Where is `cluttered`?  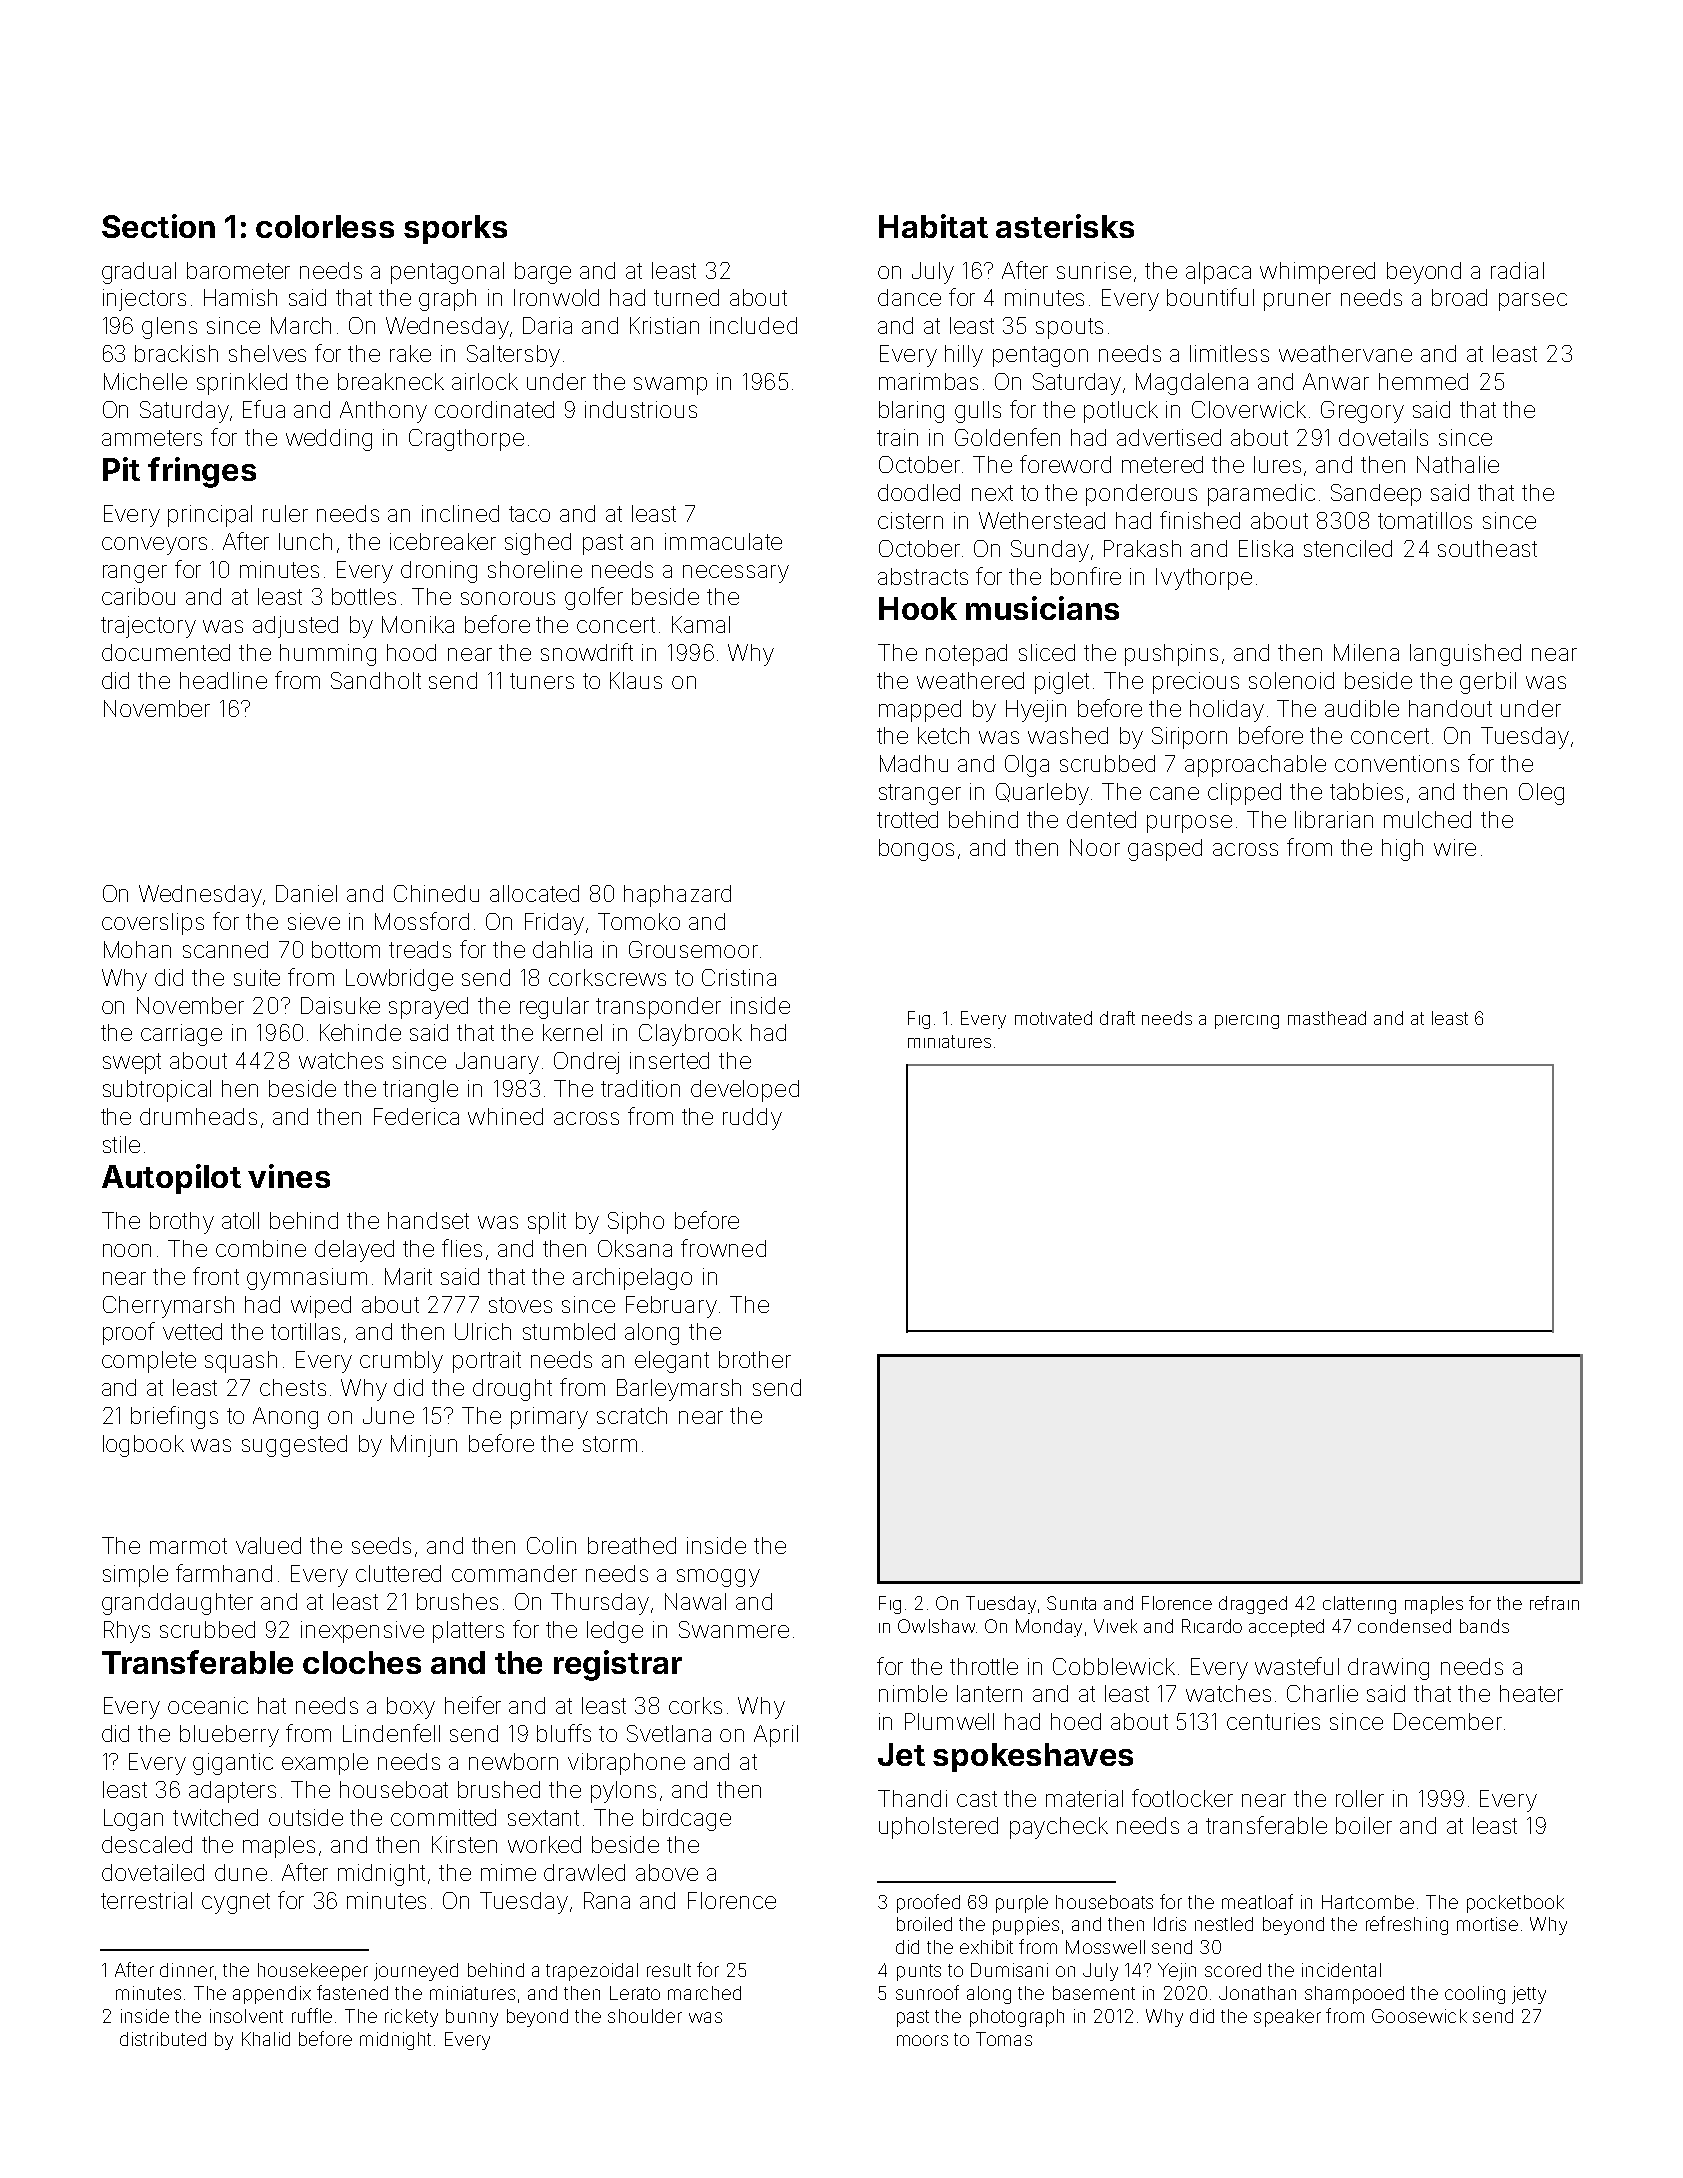 cluttered is located at coordinates (398, 1573).
